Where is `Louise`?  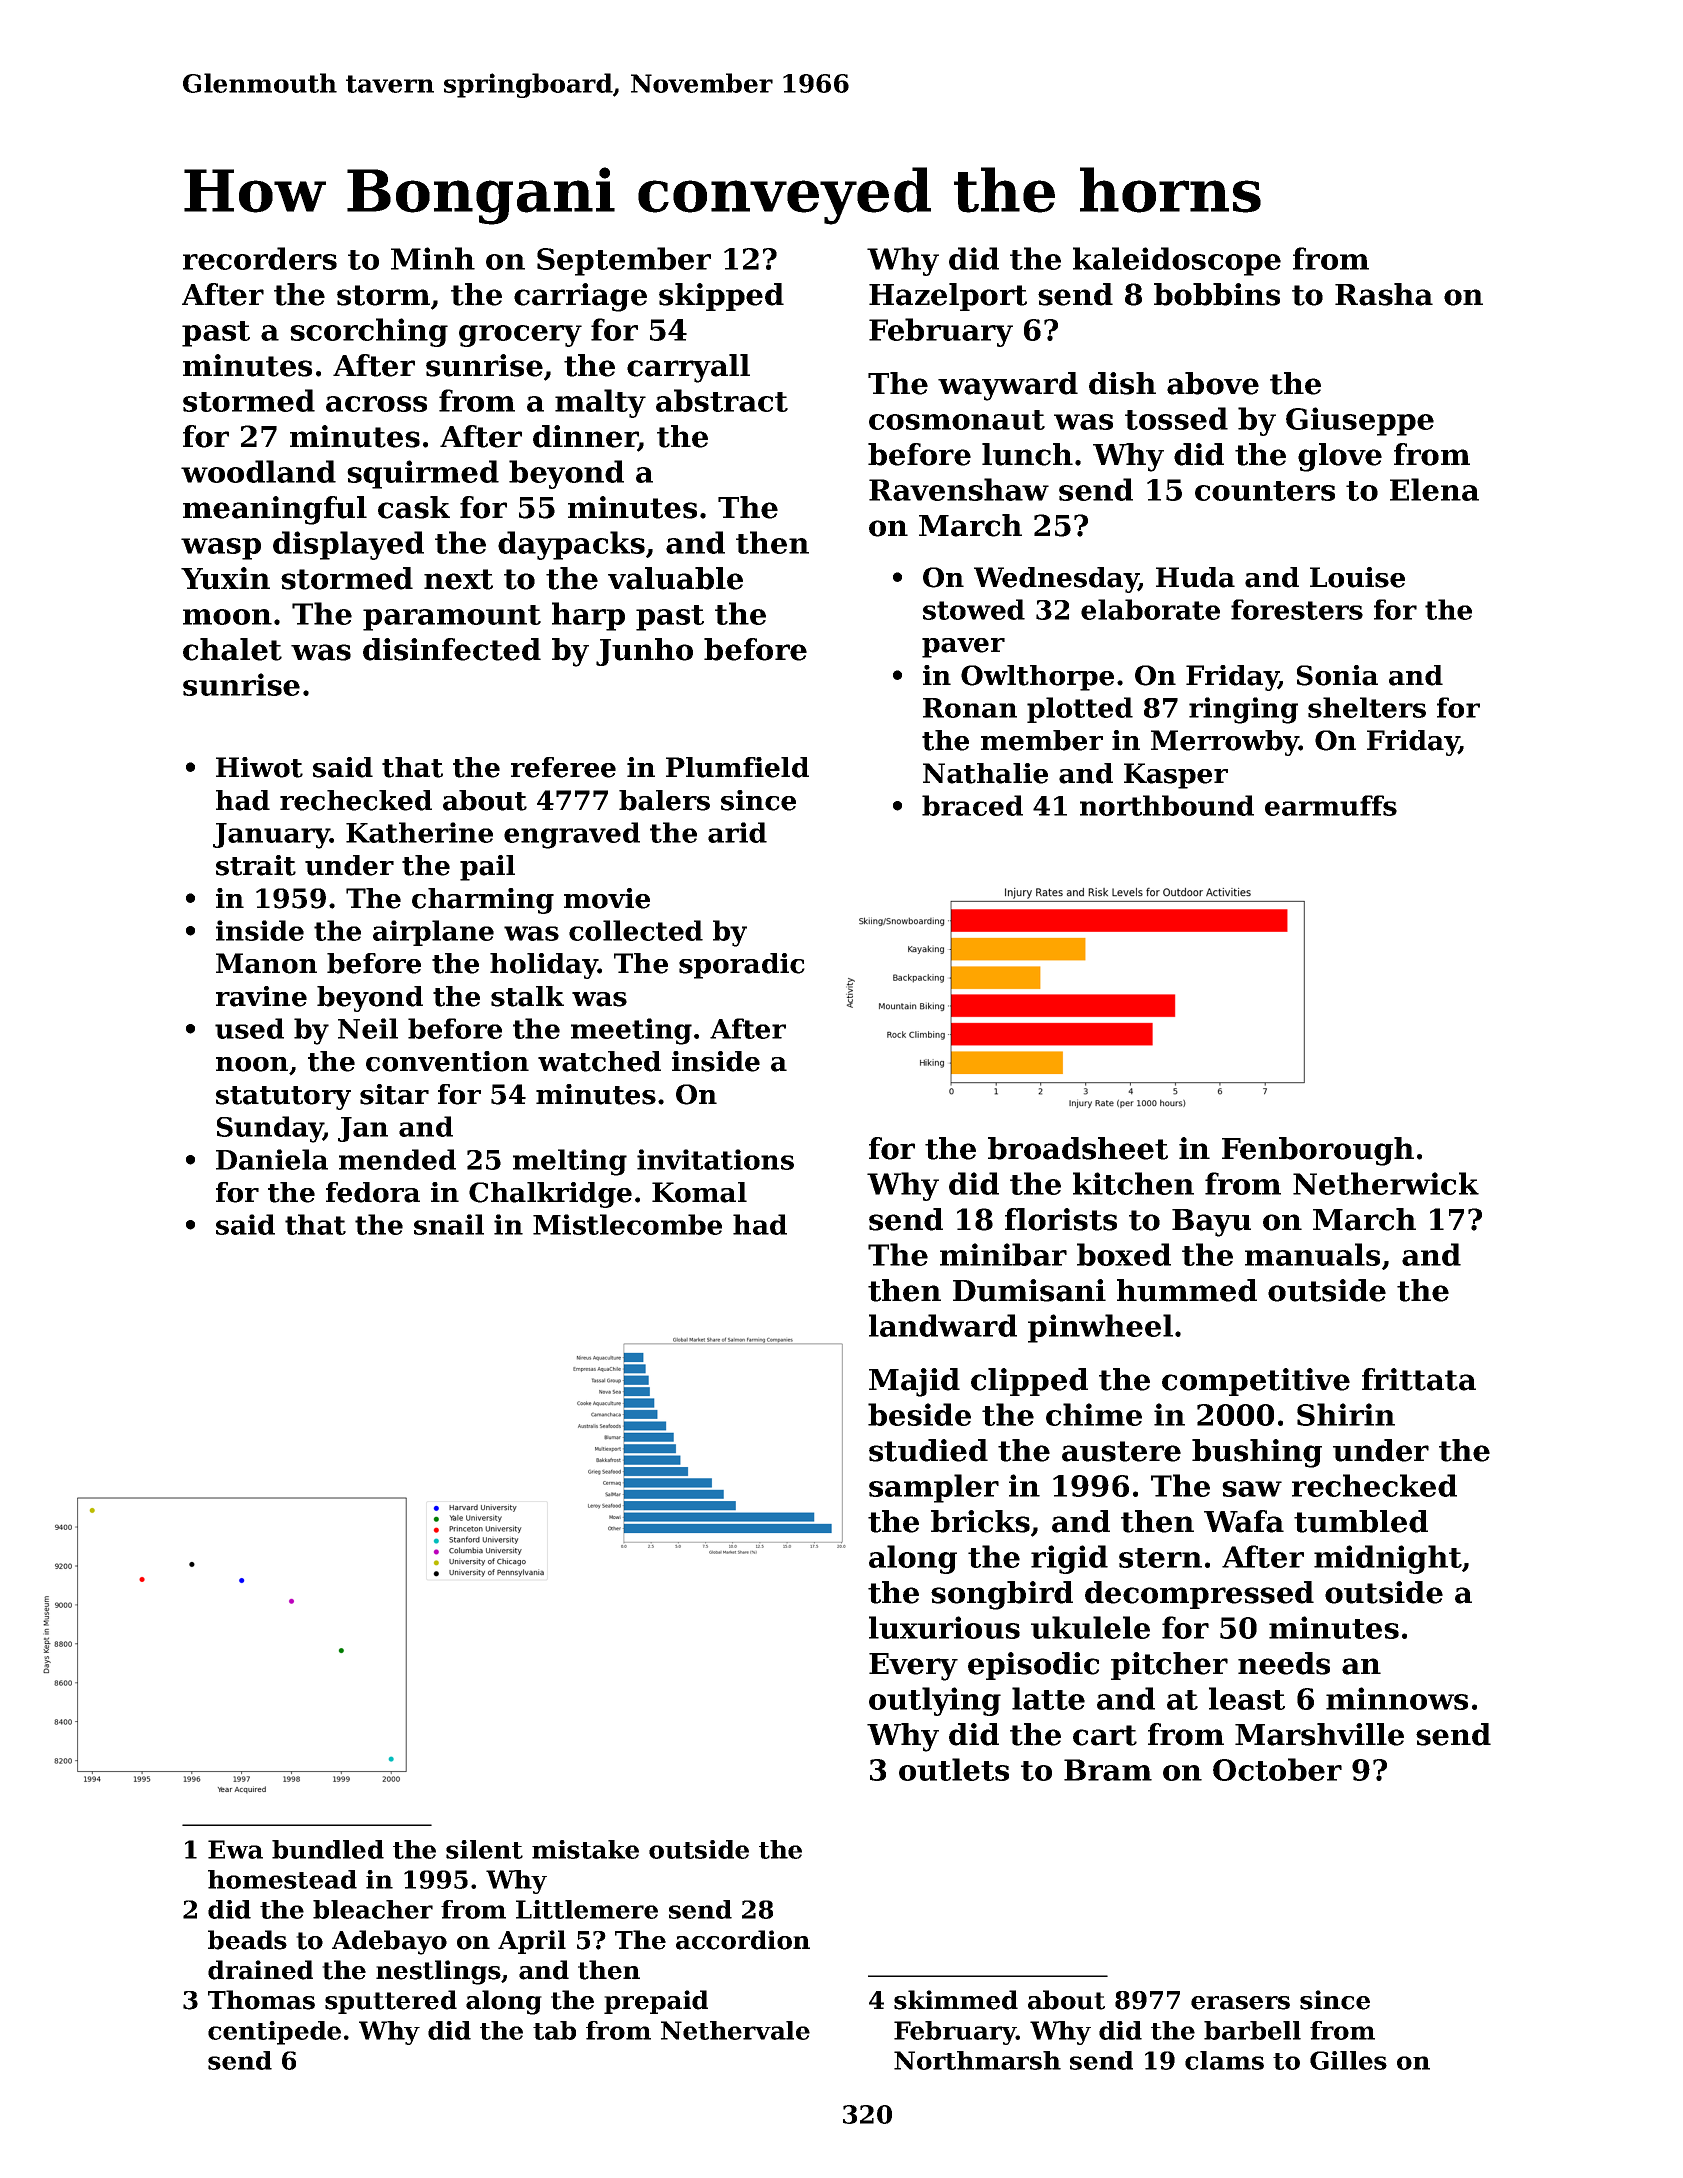 Louise is located at coordinates (1357, 577).
